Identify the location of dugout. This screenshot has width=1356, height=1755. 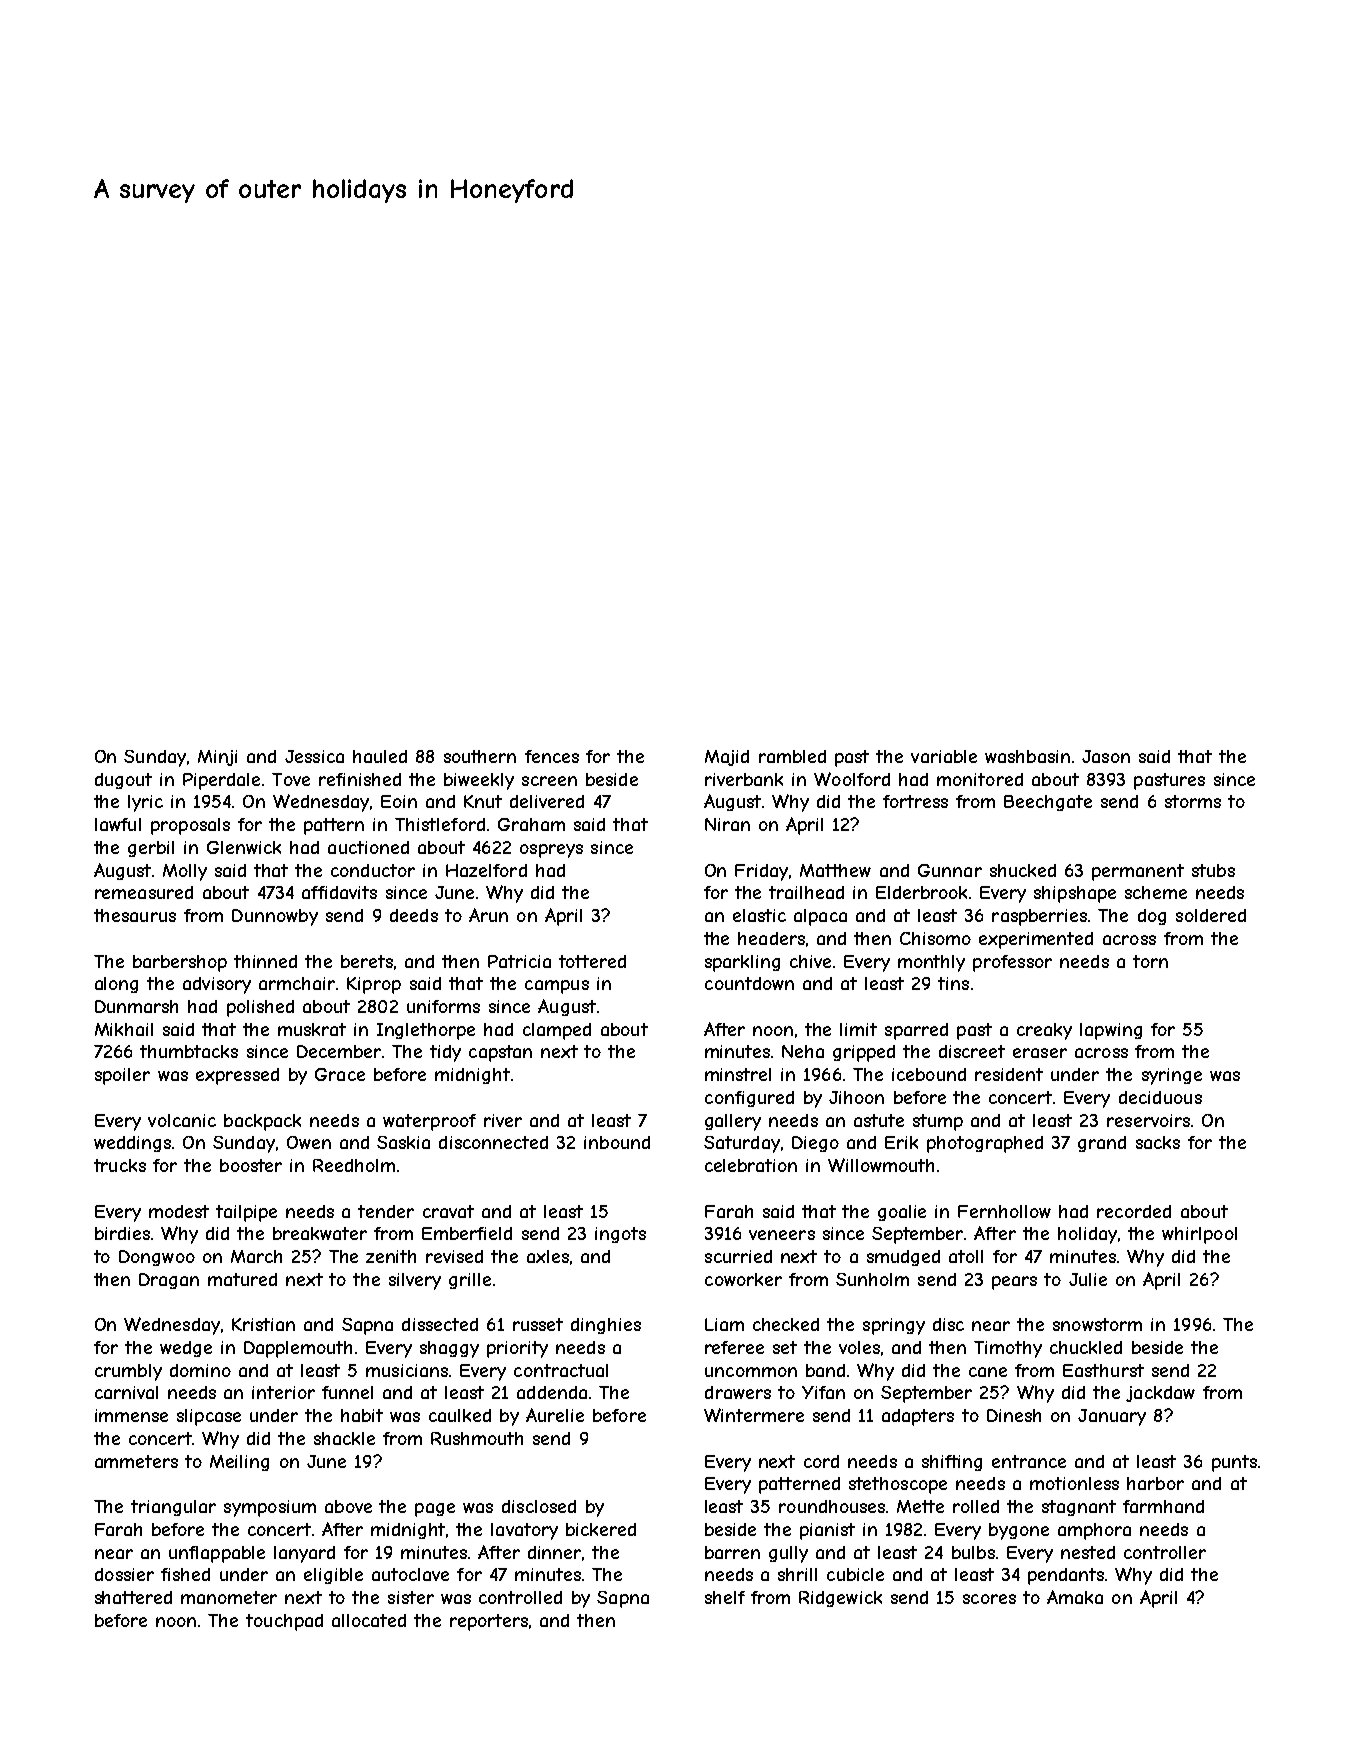
(123, 781).
